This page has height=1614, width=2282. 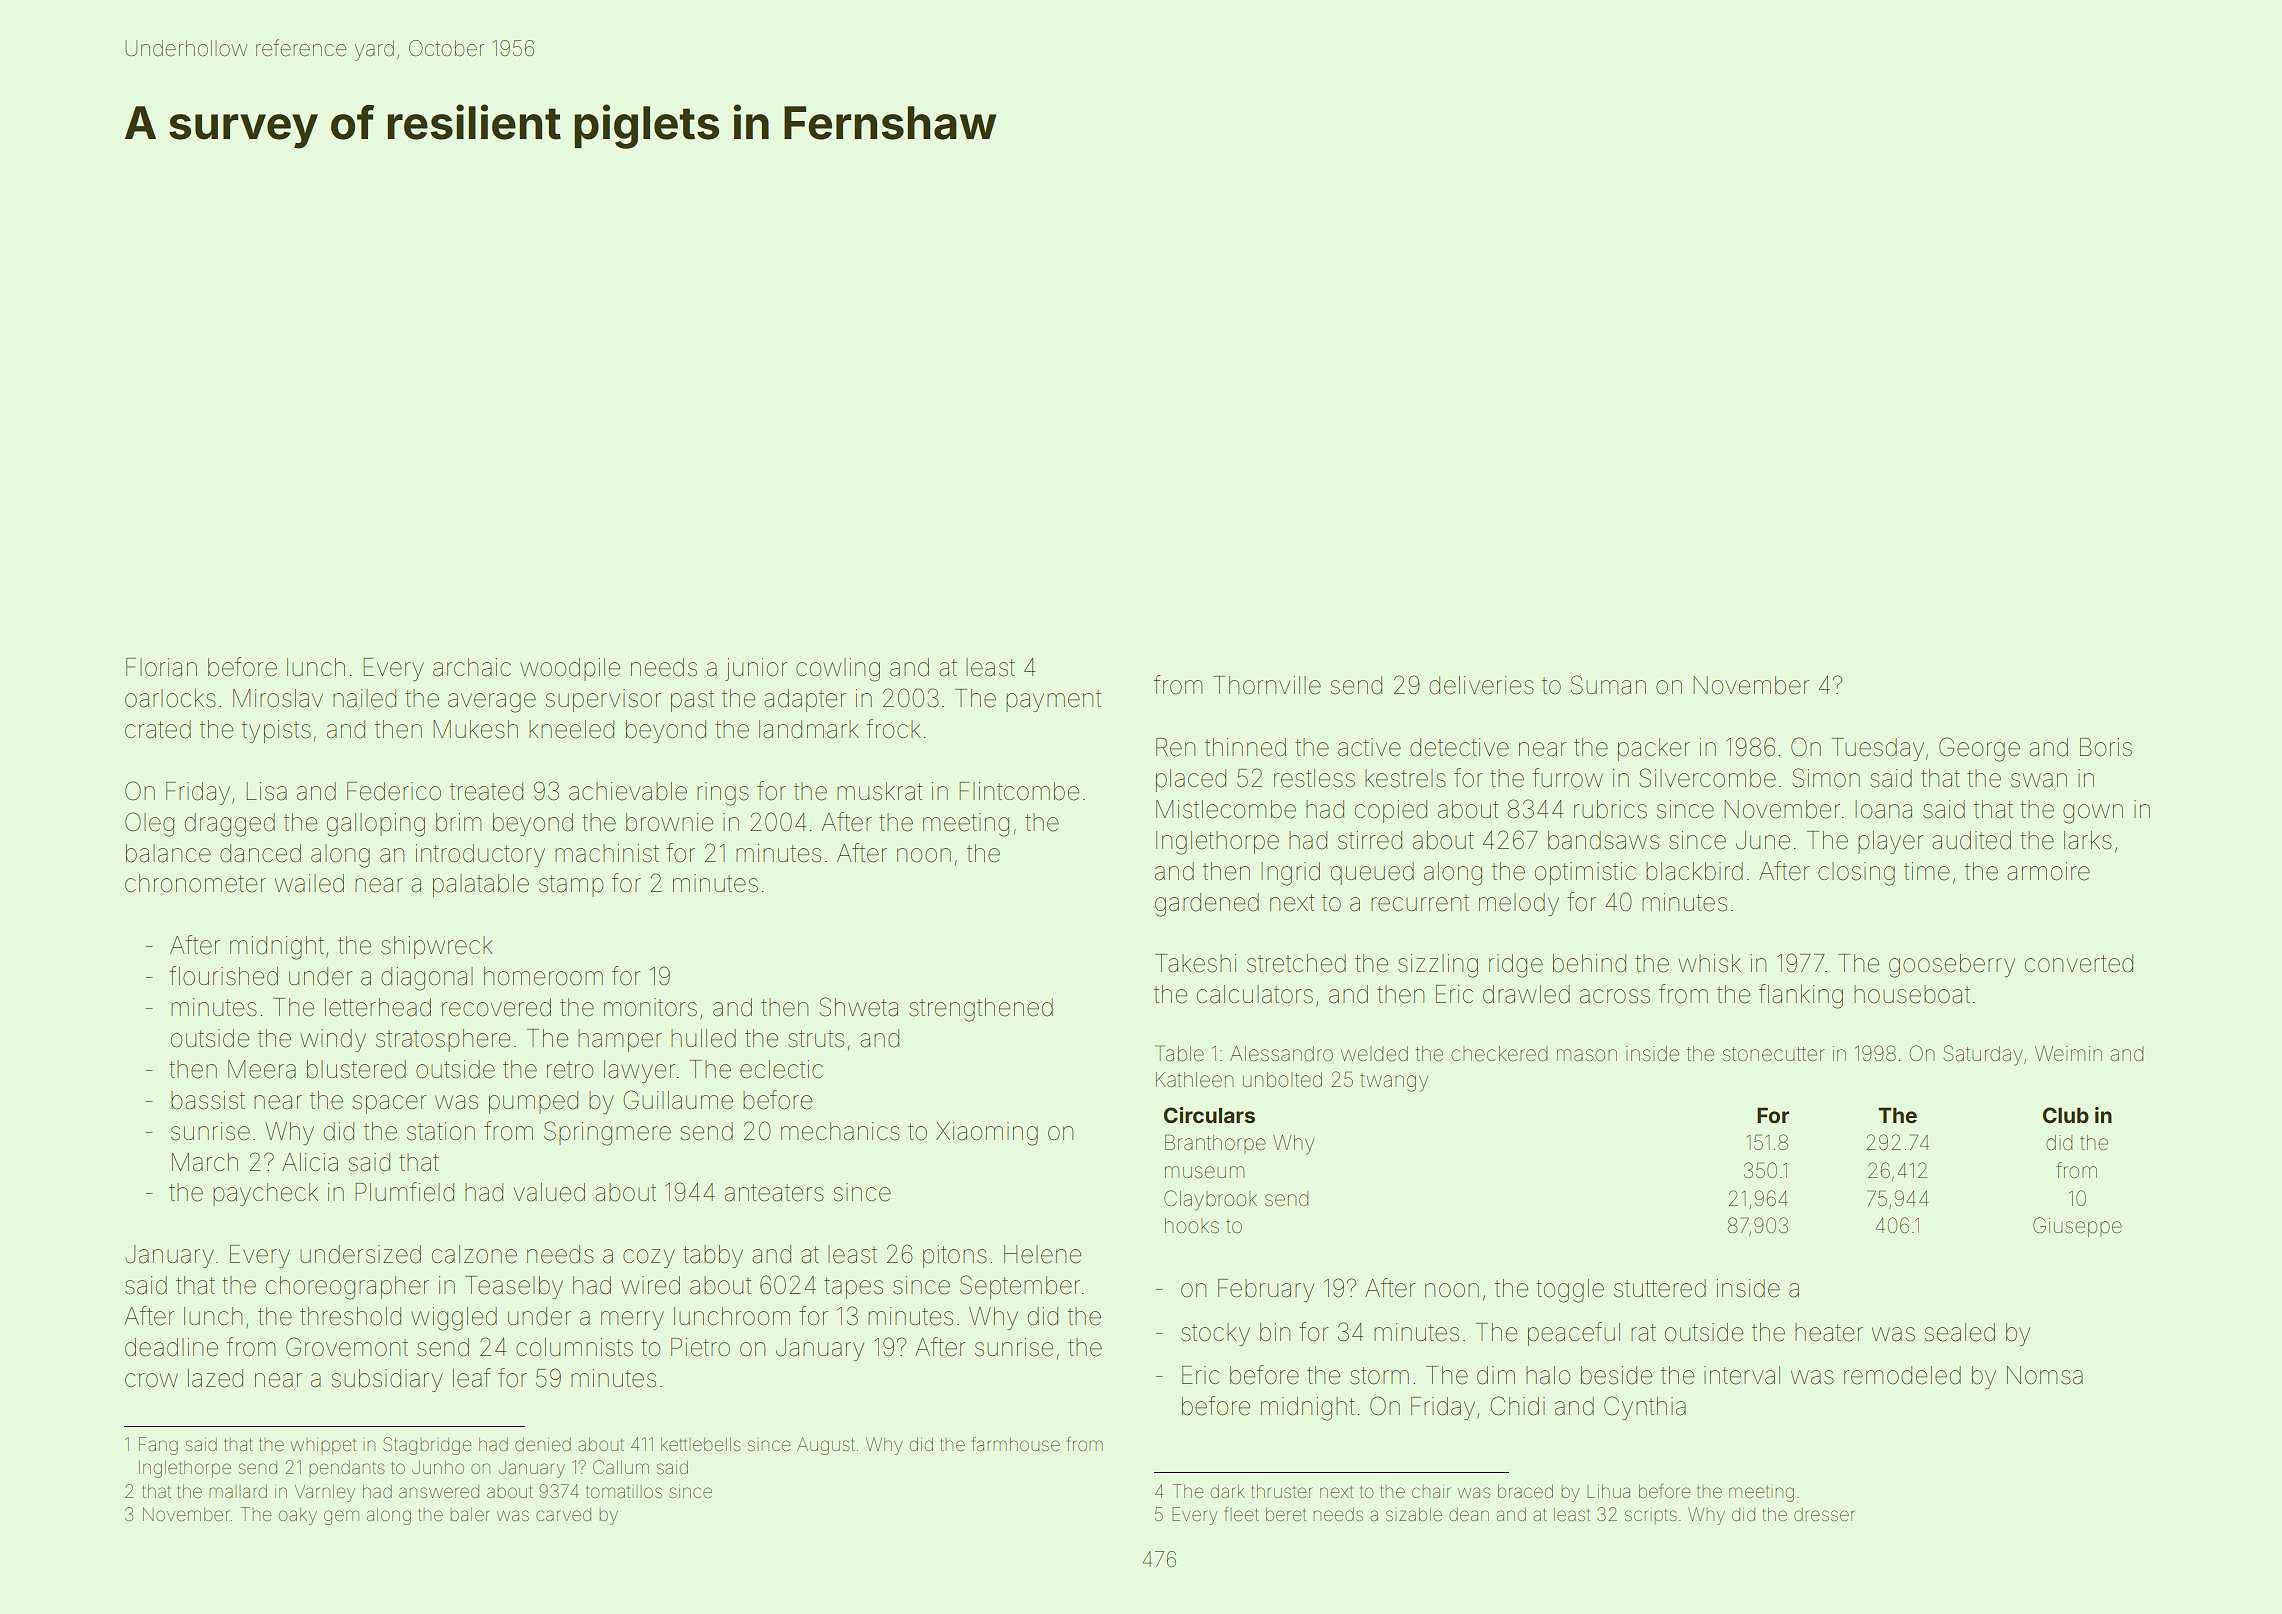 What do you see at coordinates (1927, 871) in the page?
I see `time` at bounding box center [1927, 871].
